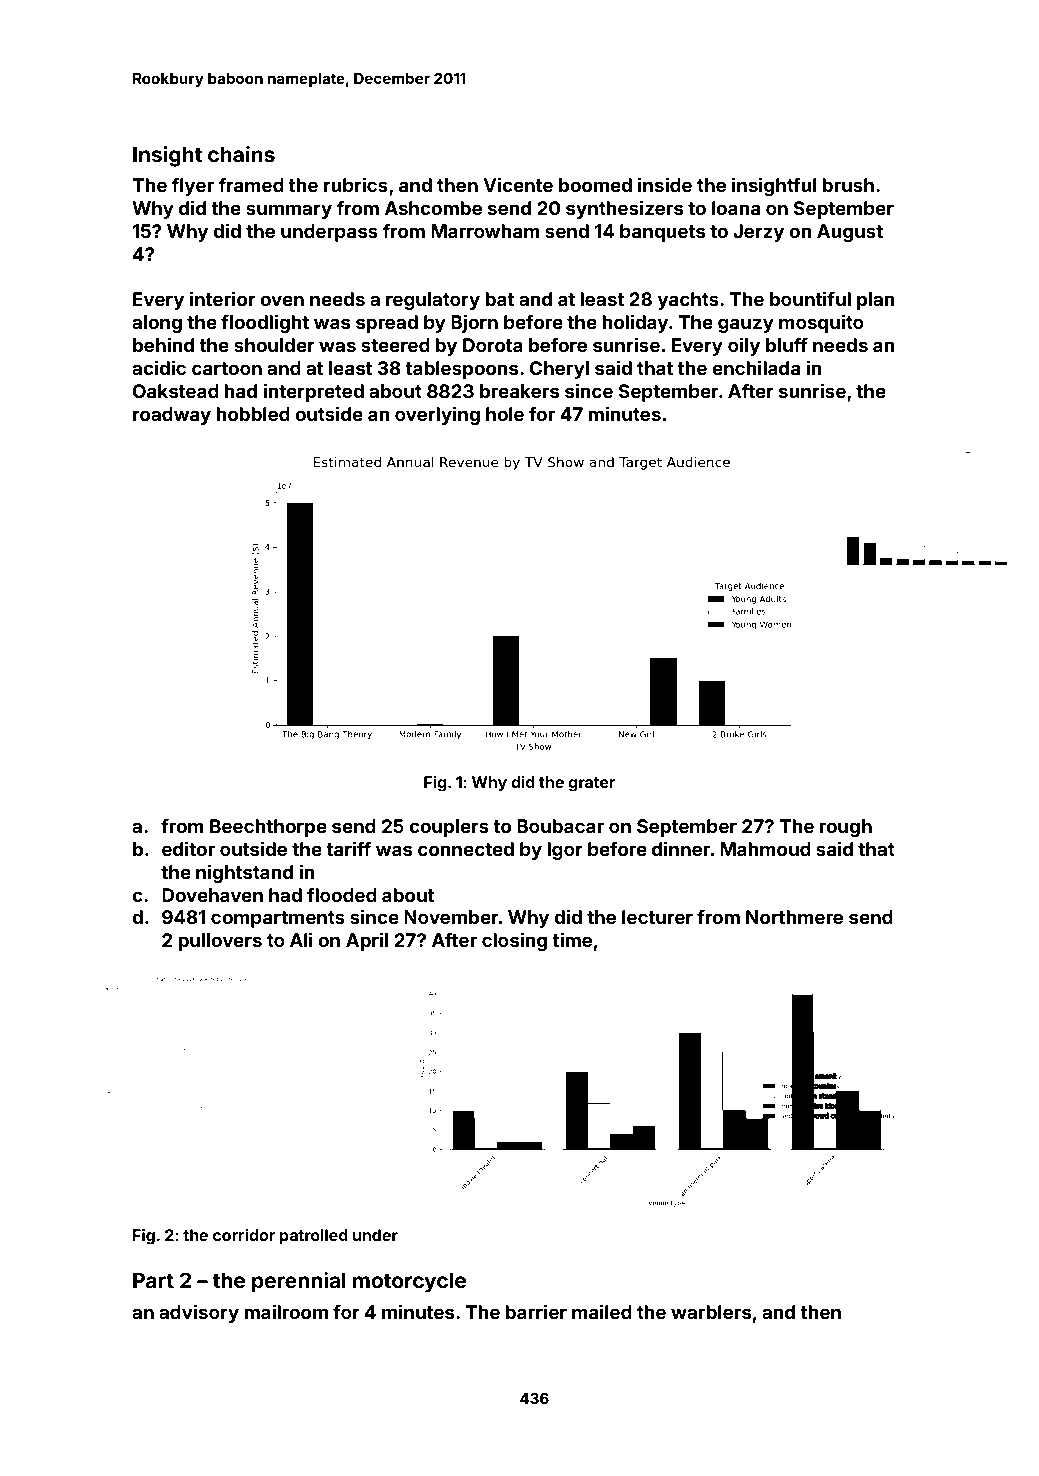  Describe the element at coordinates (765, 849) in the screenshot. I see `Mahmoud` at that location.
